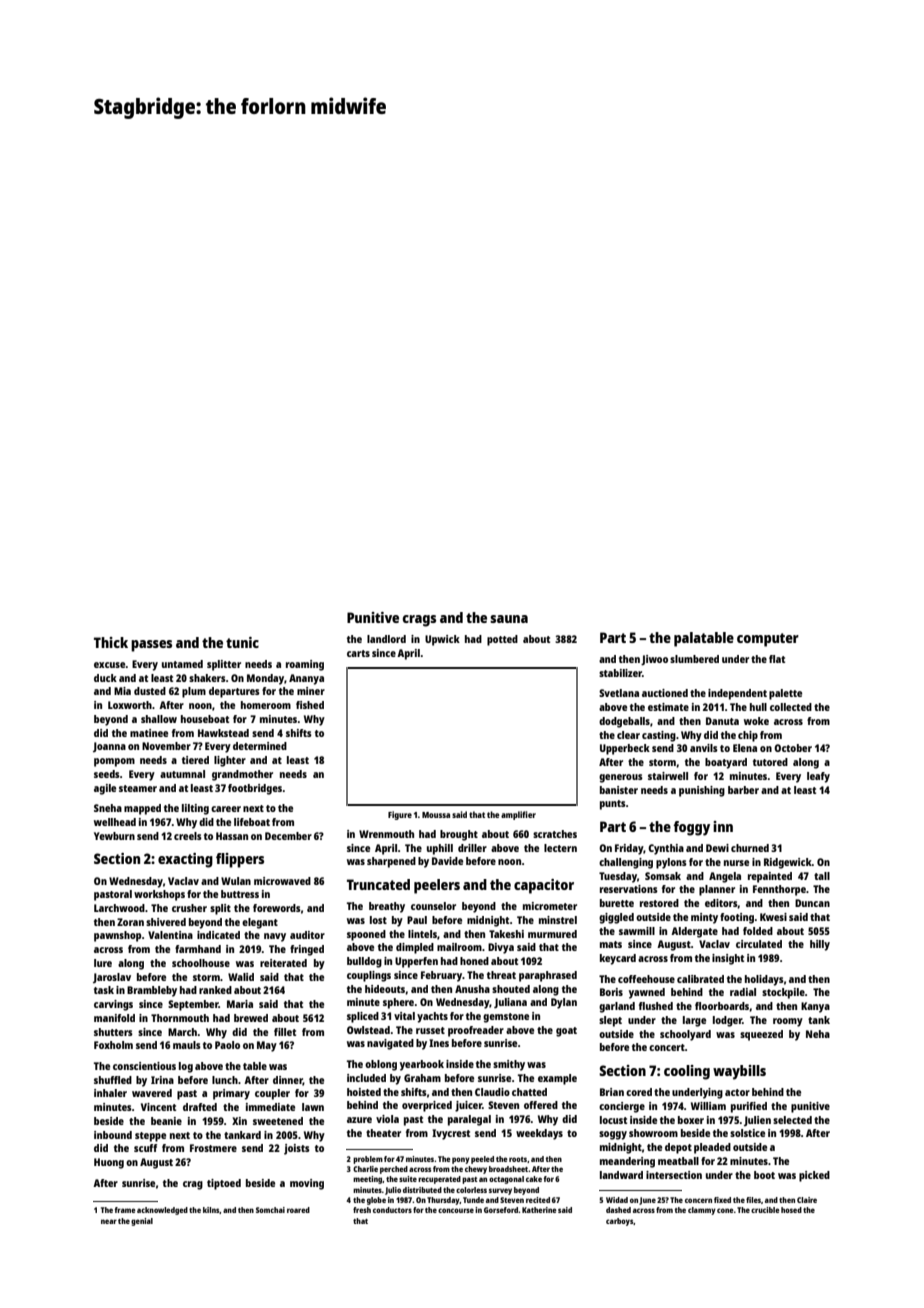 The width and height of the image is (924, 1308). I want to click on Davide, so click(447, 861).
